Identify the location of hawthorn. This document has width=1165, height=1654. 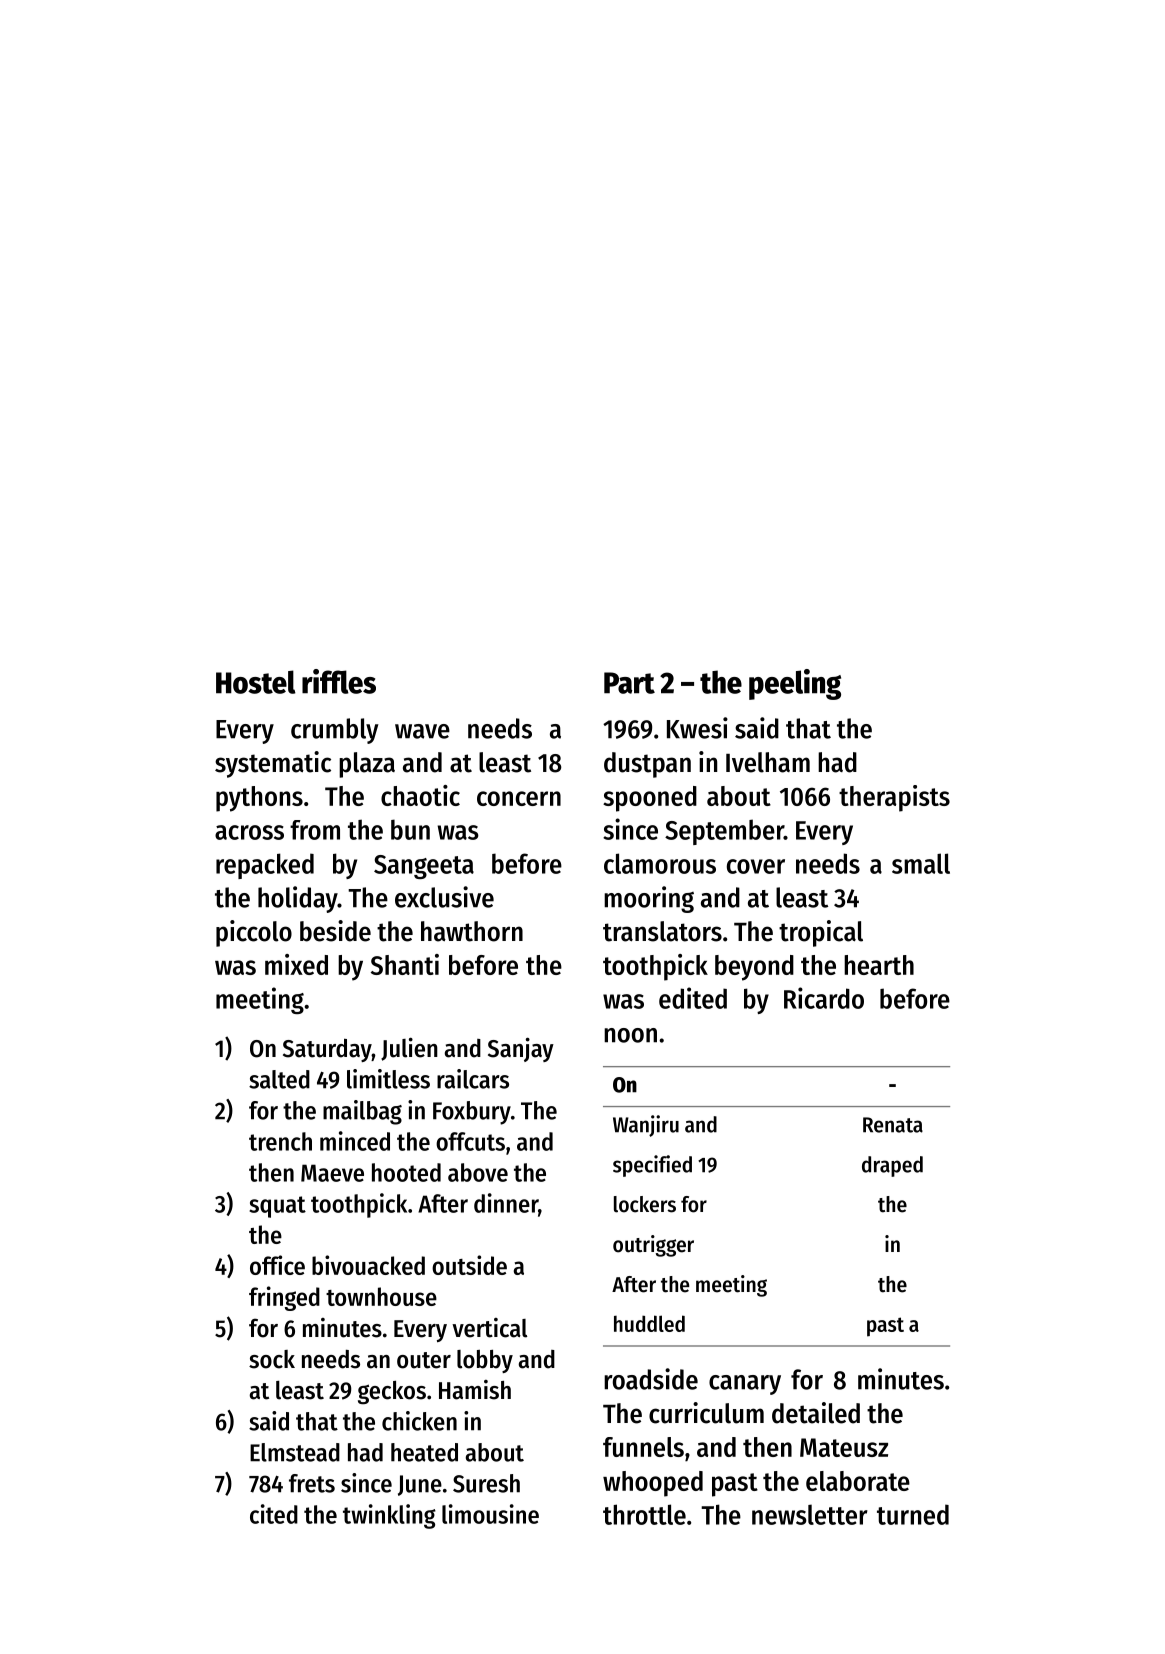
(472, 931).
